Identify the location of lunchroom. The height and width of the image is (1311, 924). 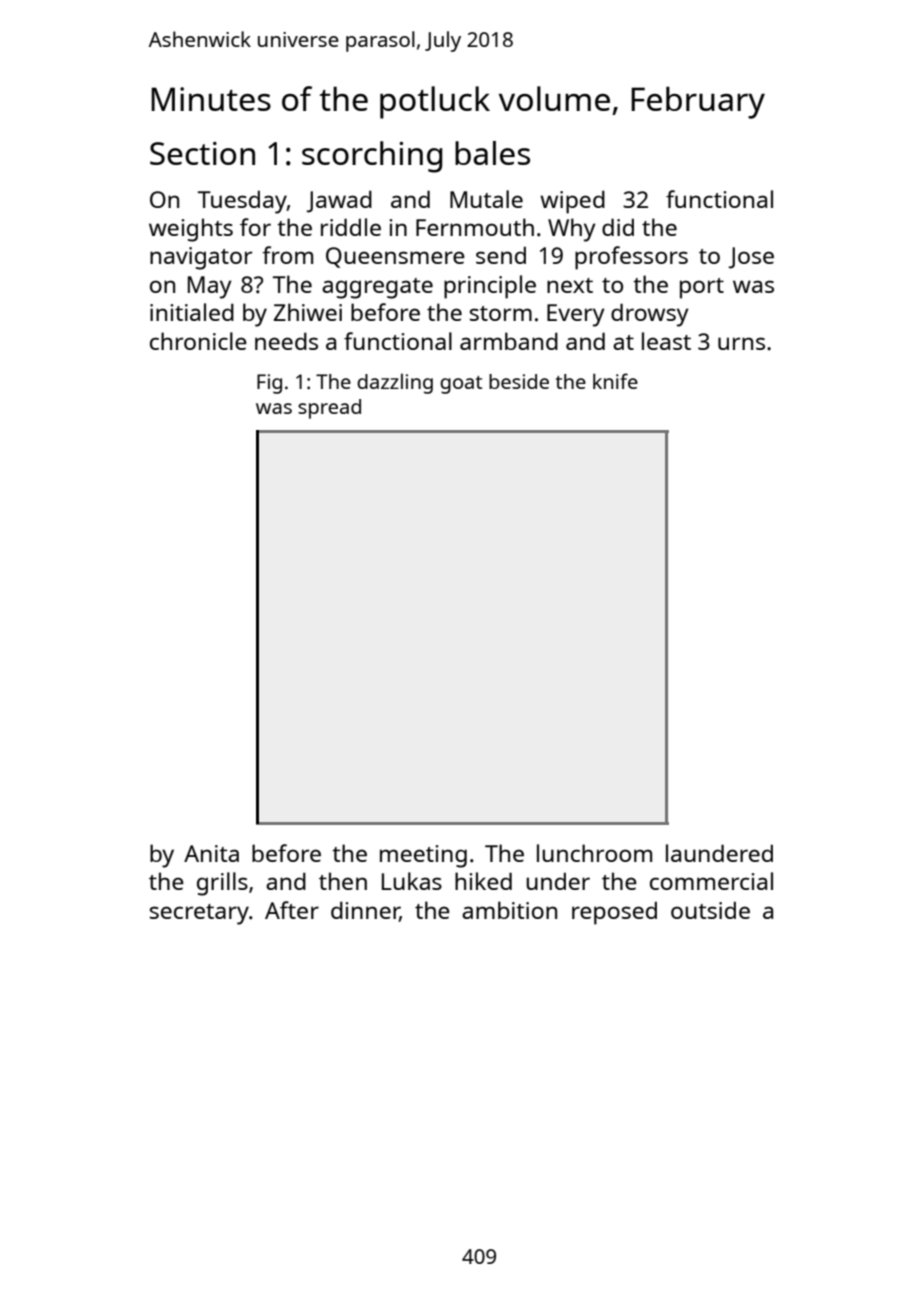
(594, 853).
